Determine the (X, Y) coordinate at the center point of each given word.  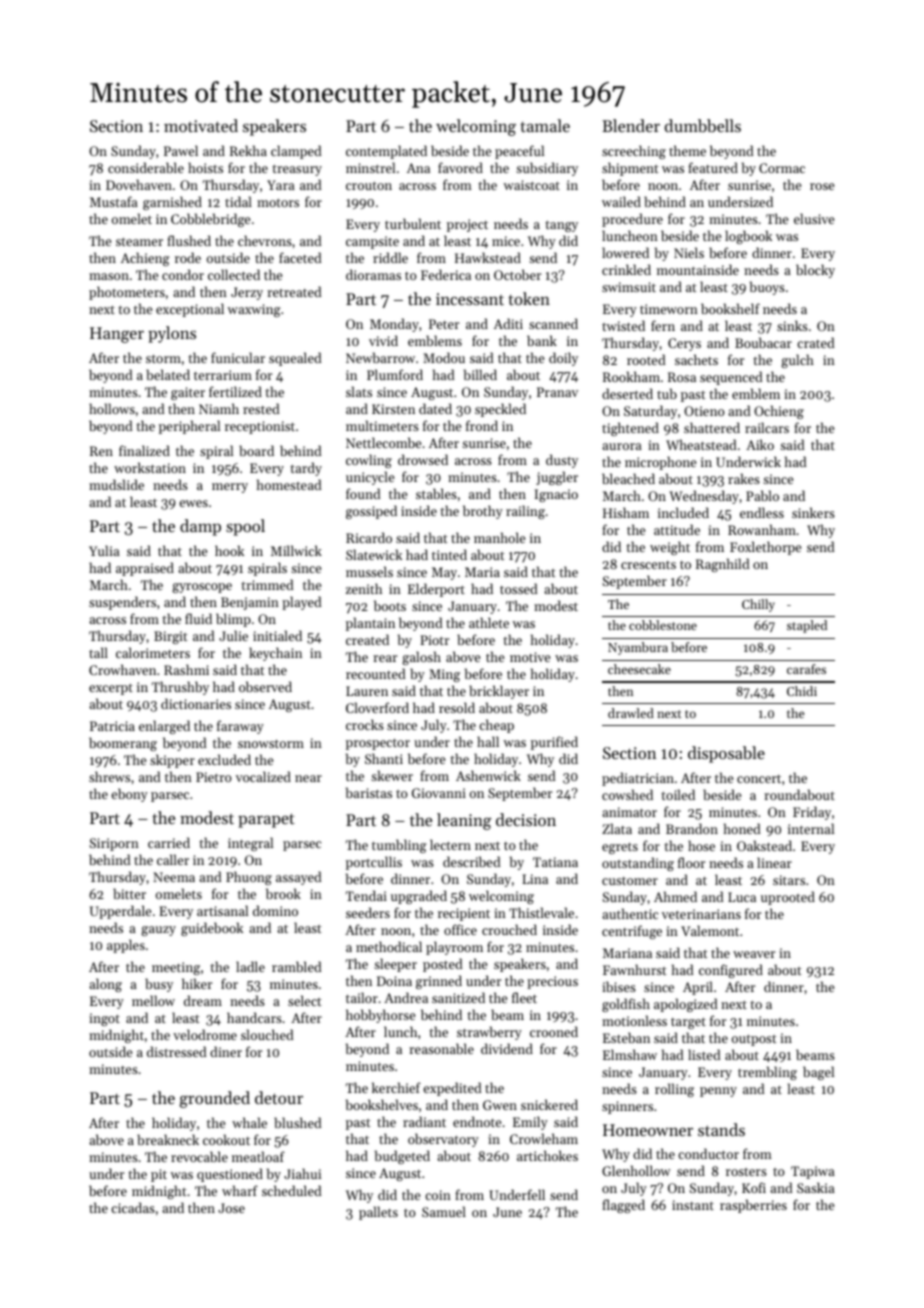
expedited (452, 1089)
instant (693, 1205)
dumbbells (703, 125)
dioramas (373, 274)
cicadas (133, 1207)
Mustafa (114, 201)
